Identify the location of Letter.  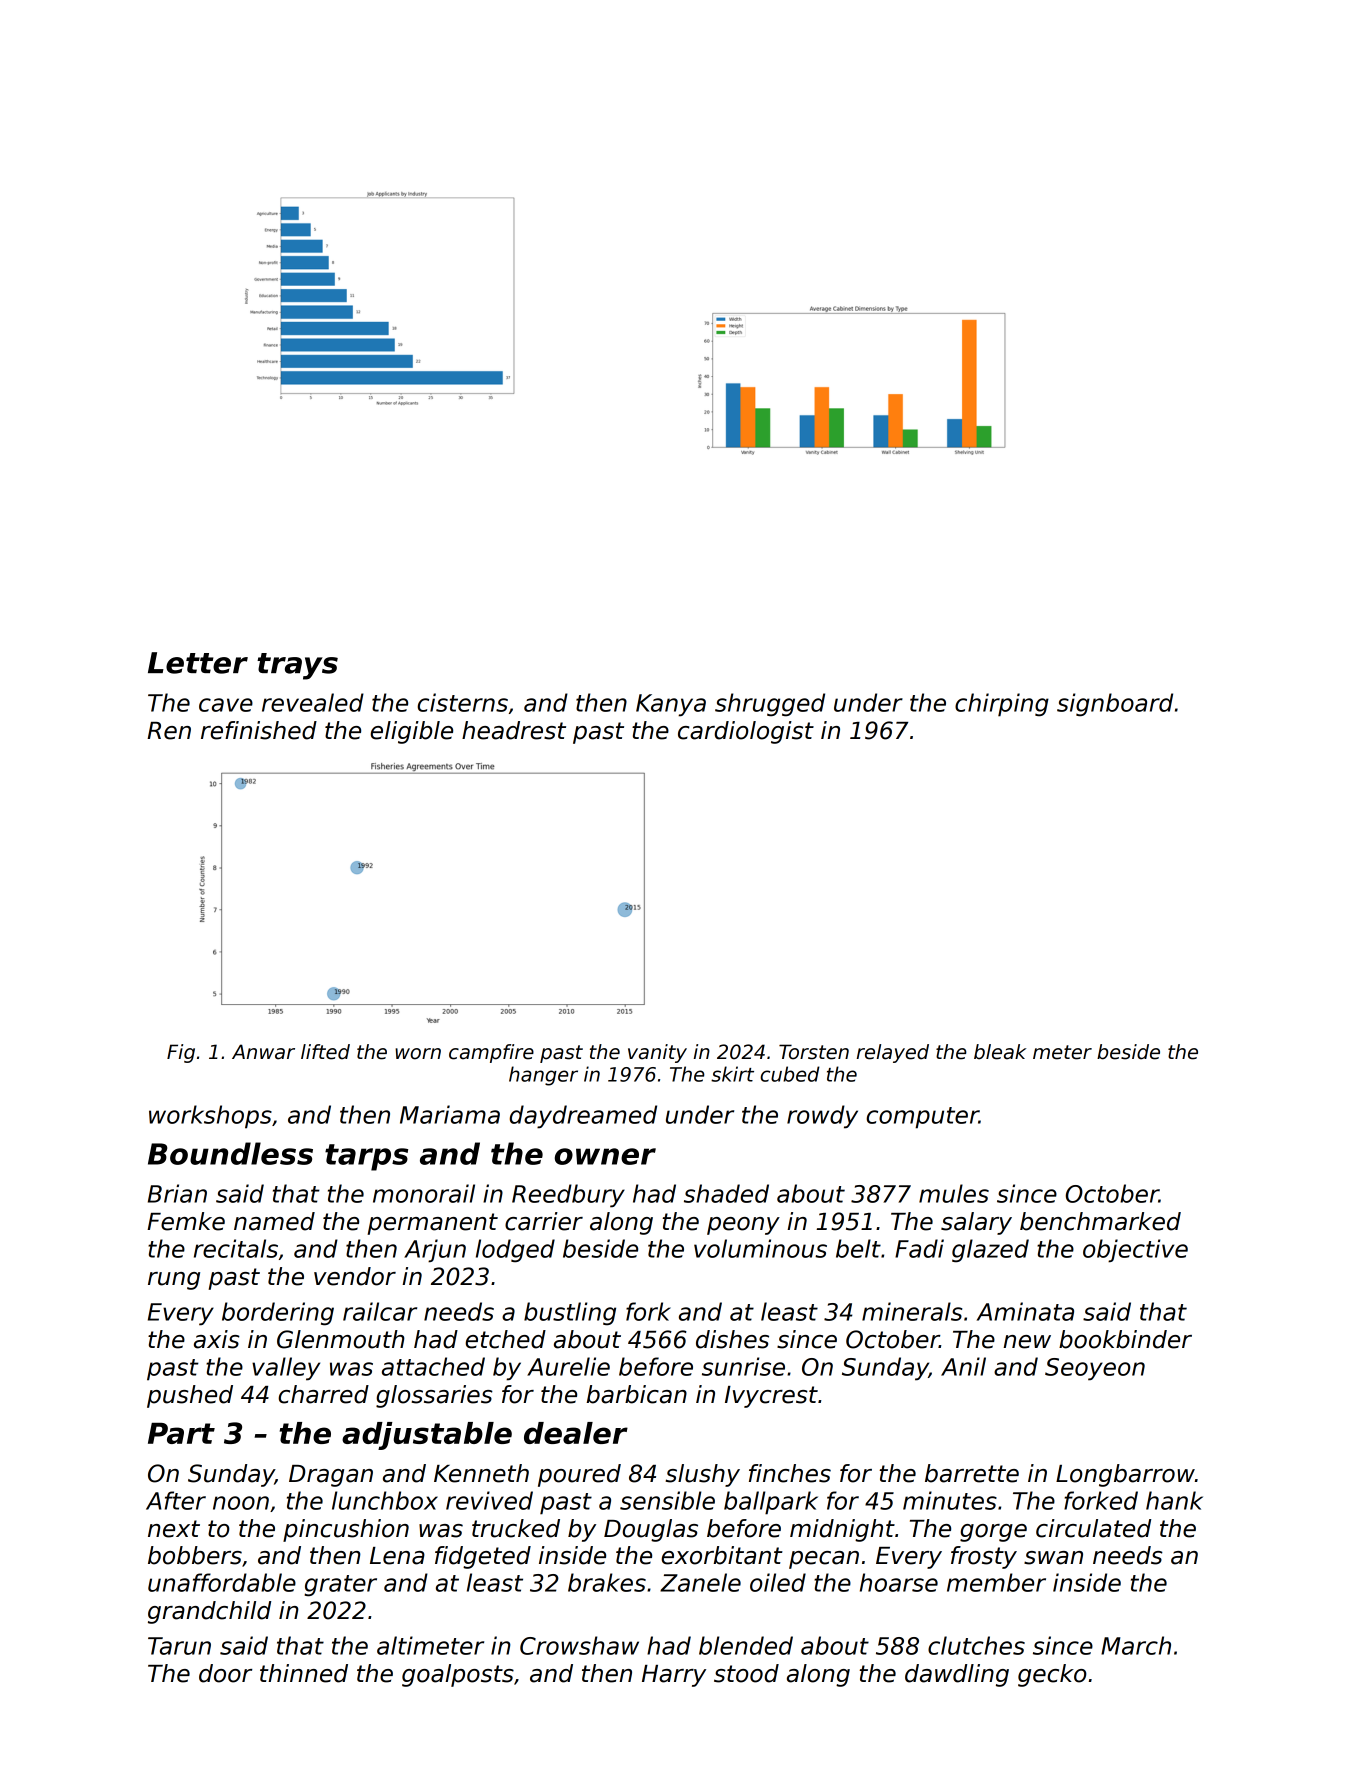
(198, 663).
